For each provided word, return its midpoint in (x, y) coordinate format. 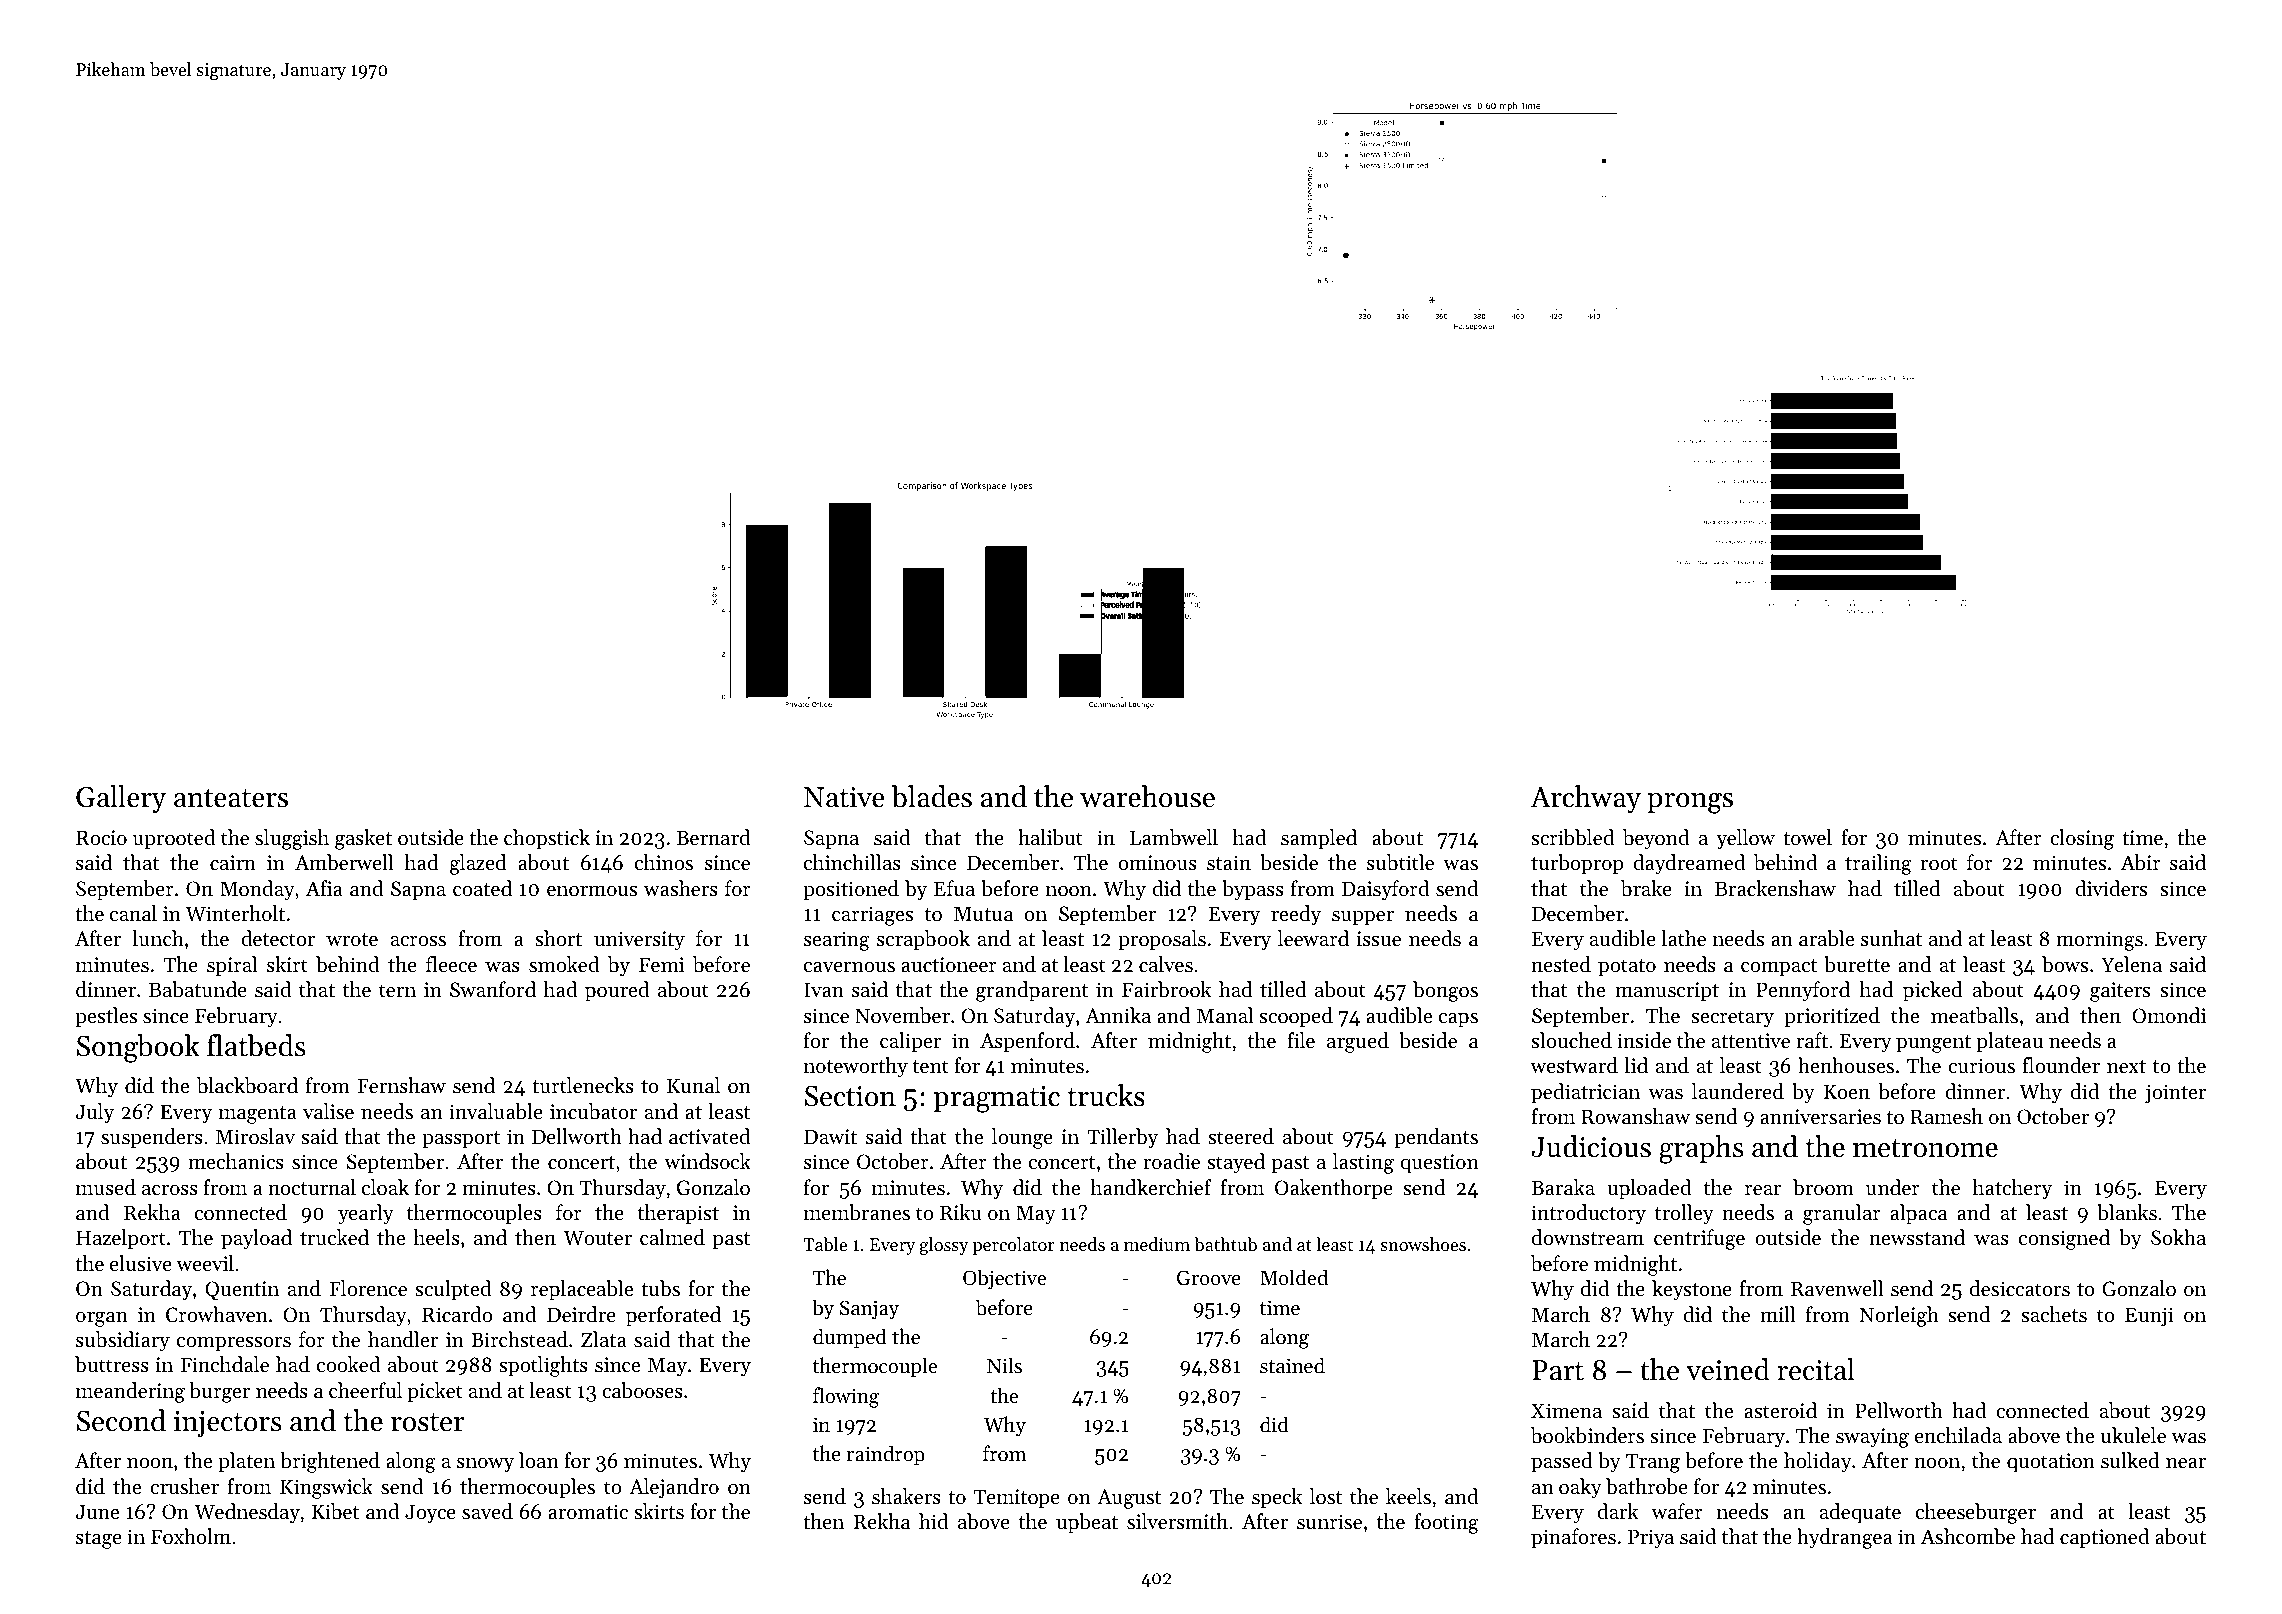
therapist (678, 1214)
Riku (961, 1212)
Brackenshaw (1775, 888)
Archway (1585, 799)
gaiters (2120, 992)
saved (487, 1511)
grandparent (1032, 991)
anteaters (231, 798)
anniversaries (1820, 1117)
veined (1728, 1369)
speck (1277, 1498)
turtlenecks (583, 1085)
